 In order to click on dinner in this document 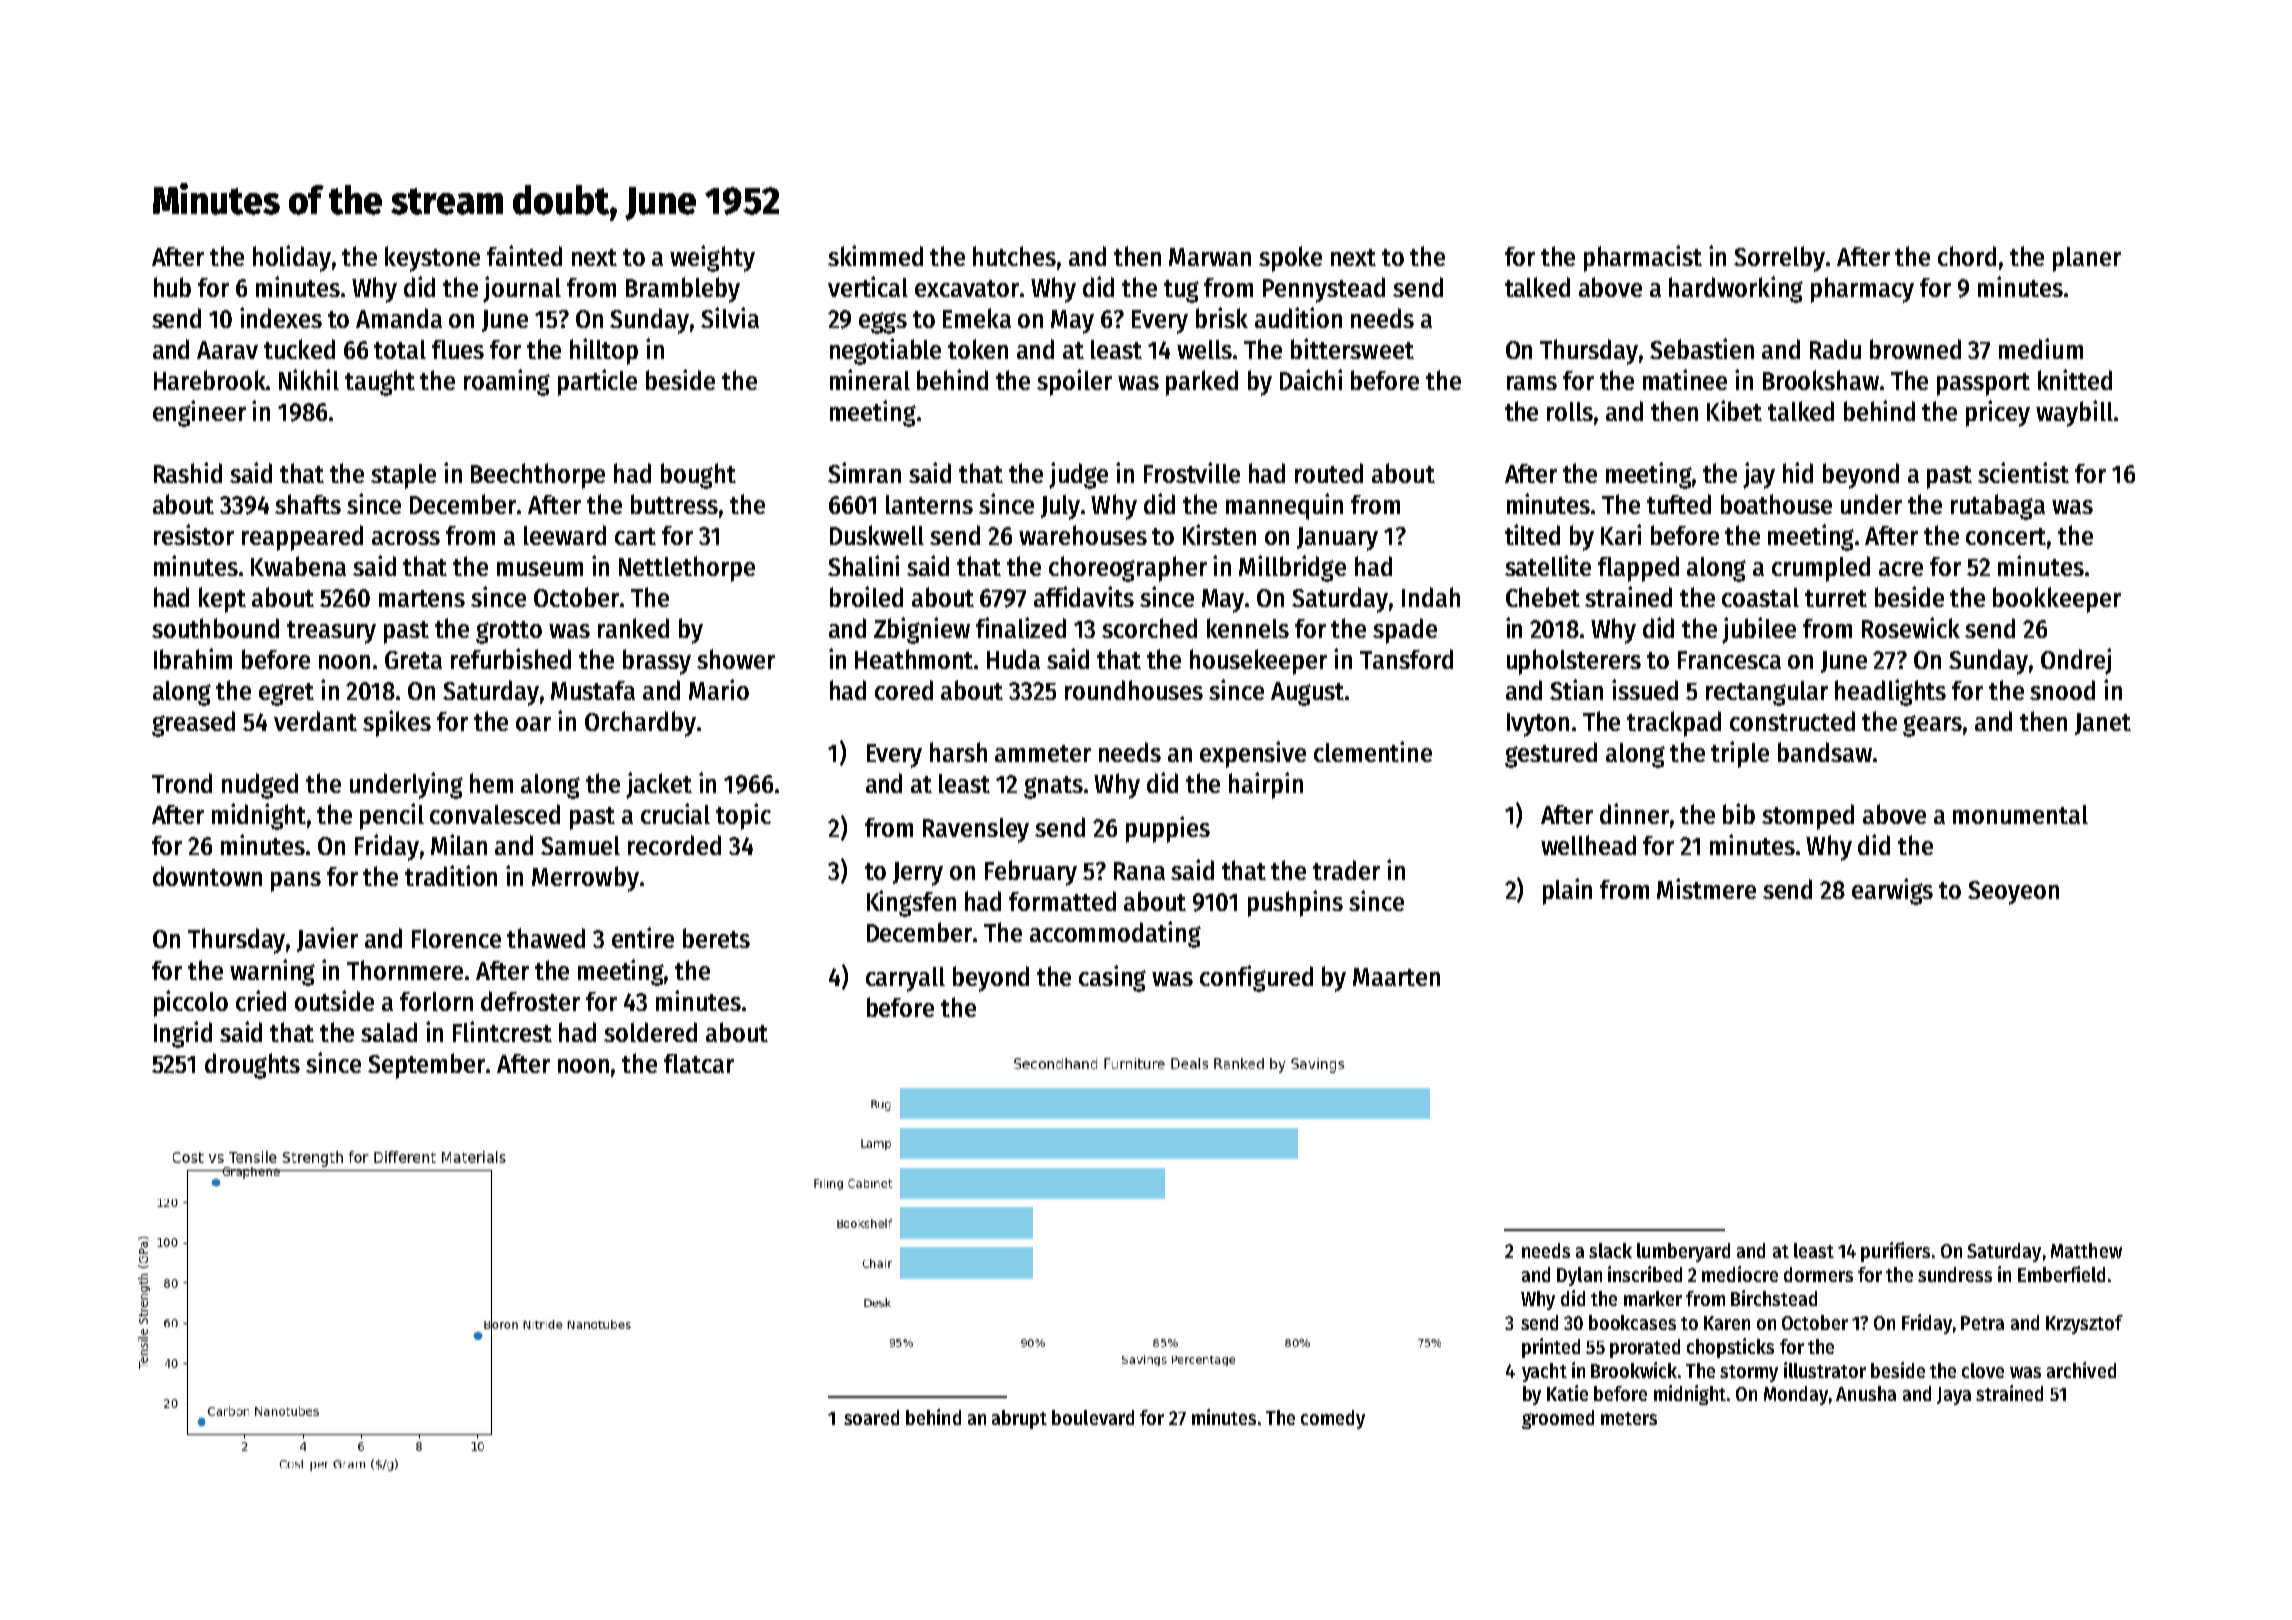, I will do `click(1634, 813)`.
